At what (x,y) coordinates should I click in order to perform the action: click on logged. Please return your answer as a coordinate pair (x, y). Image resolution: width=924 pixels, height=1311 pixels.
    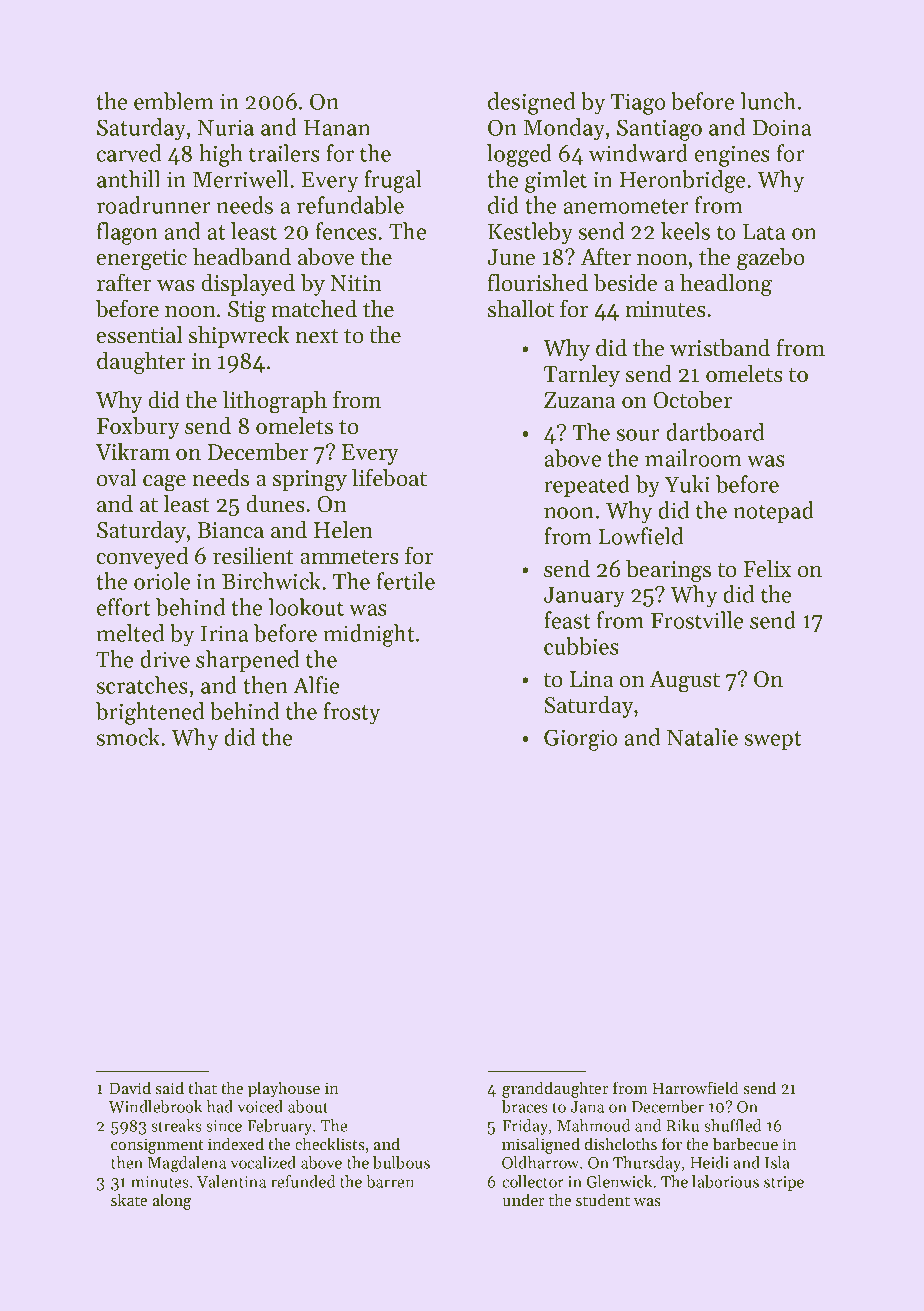
    Looking at the image, I should click on (519, 155).
